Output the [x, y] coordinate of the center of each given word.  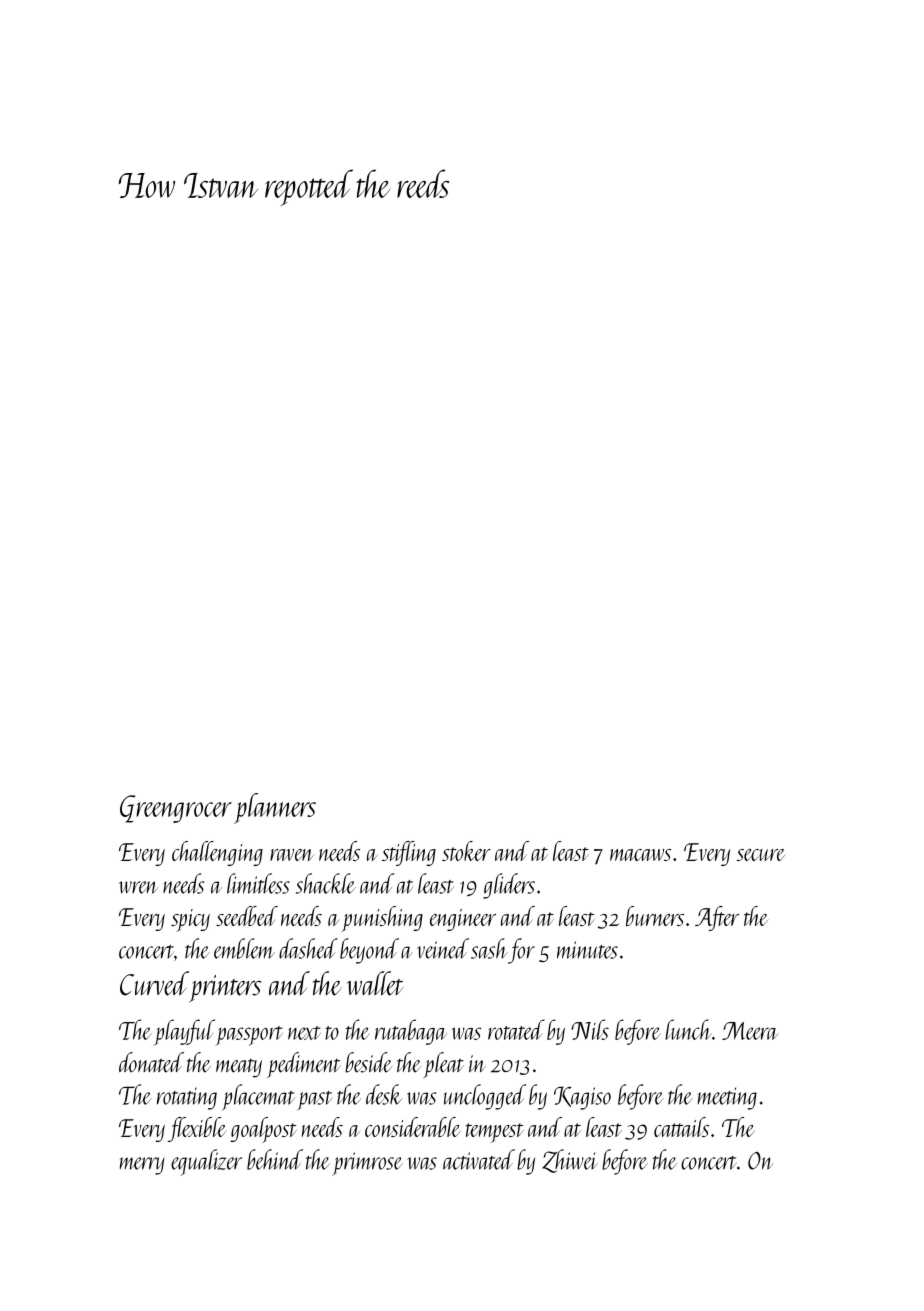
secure [761, 855]
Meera [750, 1031]
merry [142, 1166]
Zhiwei [570, 1161]
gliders [509, 886]
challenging [217, 853]
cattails [681, 1127]
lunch [688, 1029]
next [304, 1033]
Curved [154, 983]
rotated [516, 1029]
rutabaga [411, 1032]
